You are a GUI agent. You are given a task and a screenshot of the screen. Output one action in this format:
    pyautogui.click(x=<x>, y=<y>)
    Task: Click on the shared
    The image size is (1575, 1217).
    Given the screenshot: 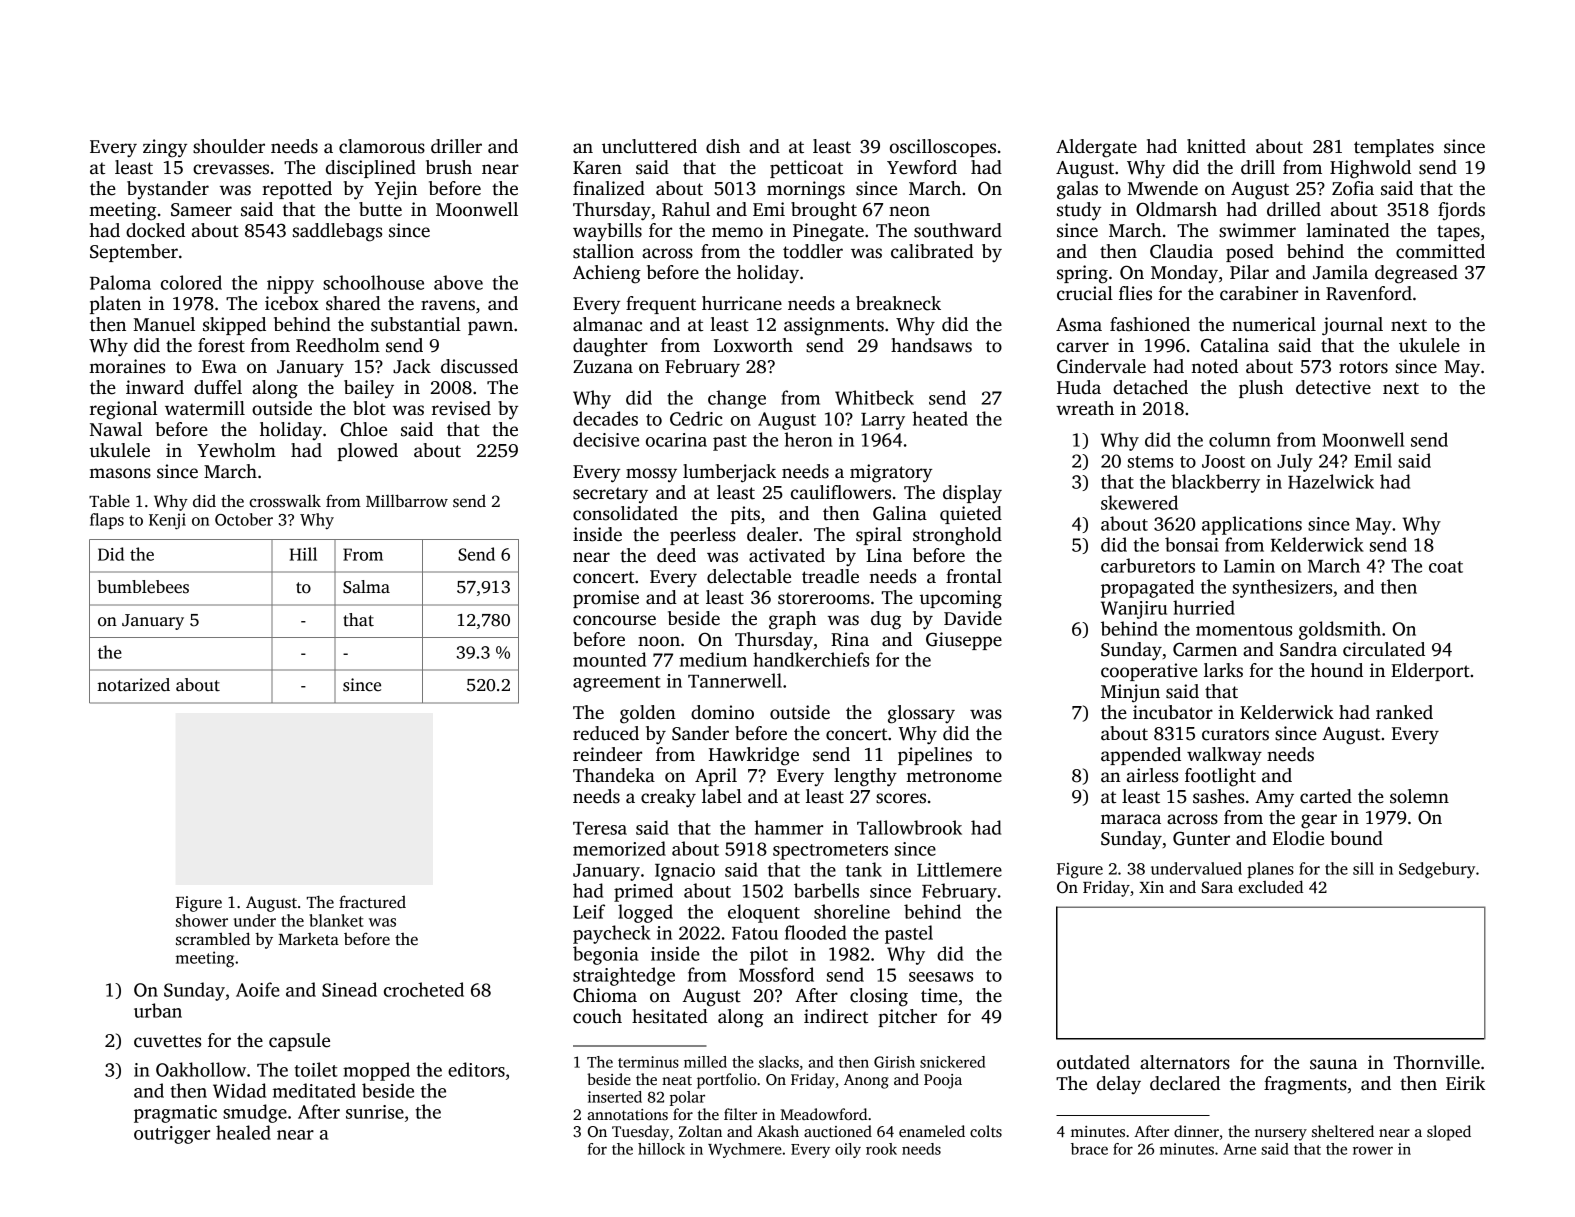 What is the action you would take?
    pyautogui.click(x=353, y=303)
